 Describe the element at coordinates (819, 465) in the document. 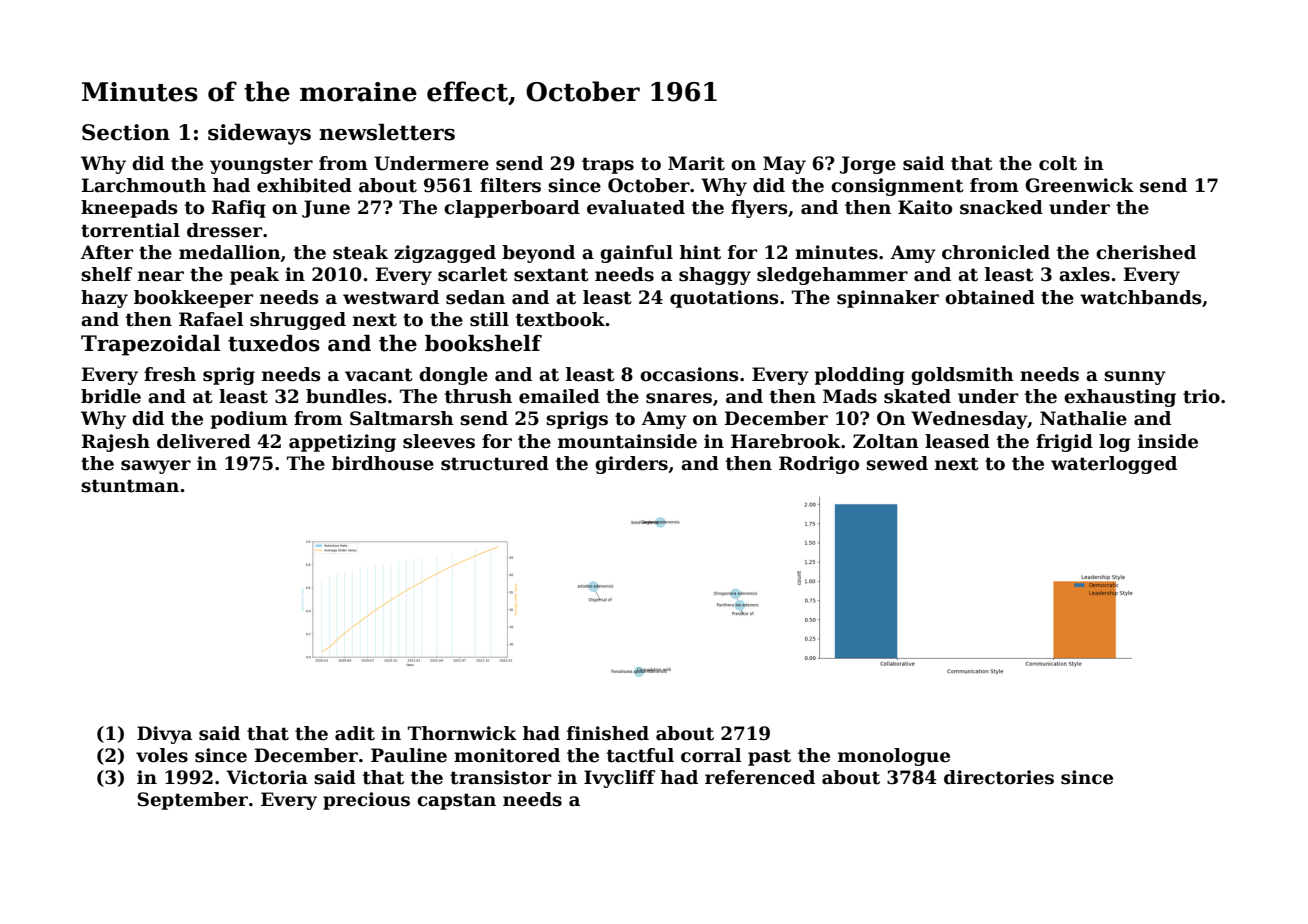

I see `Rodrigo` at that location.
